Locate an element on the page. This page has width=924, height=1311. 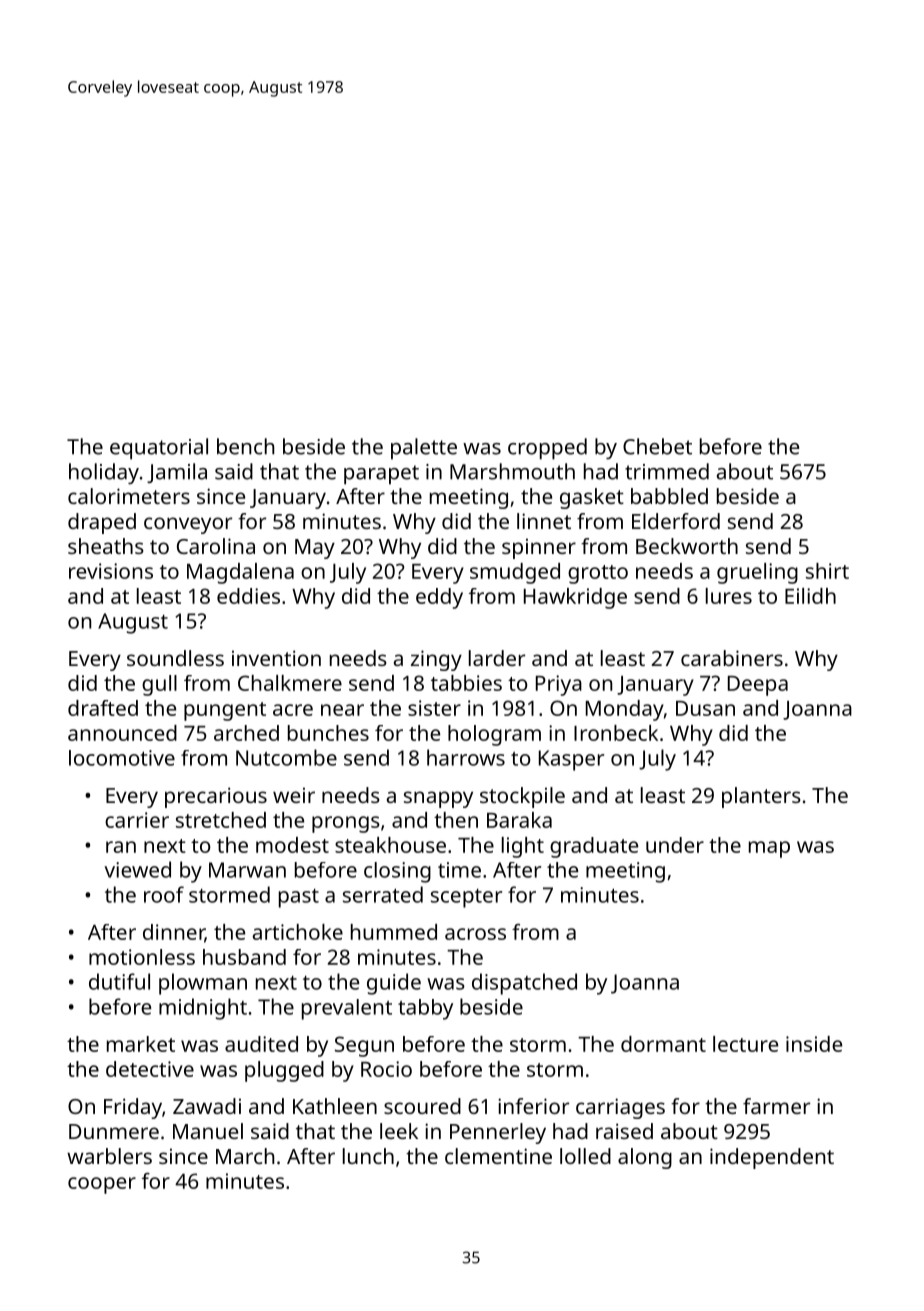
Chebet is located at coordinates (657, 446).
